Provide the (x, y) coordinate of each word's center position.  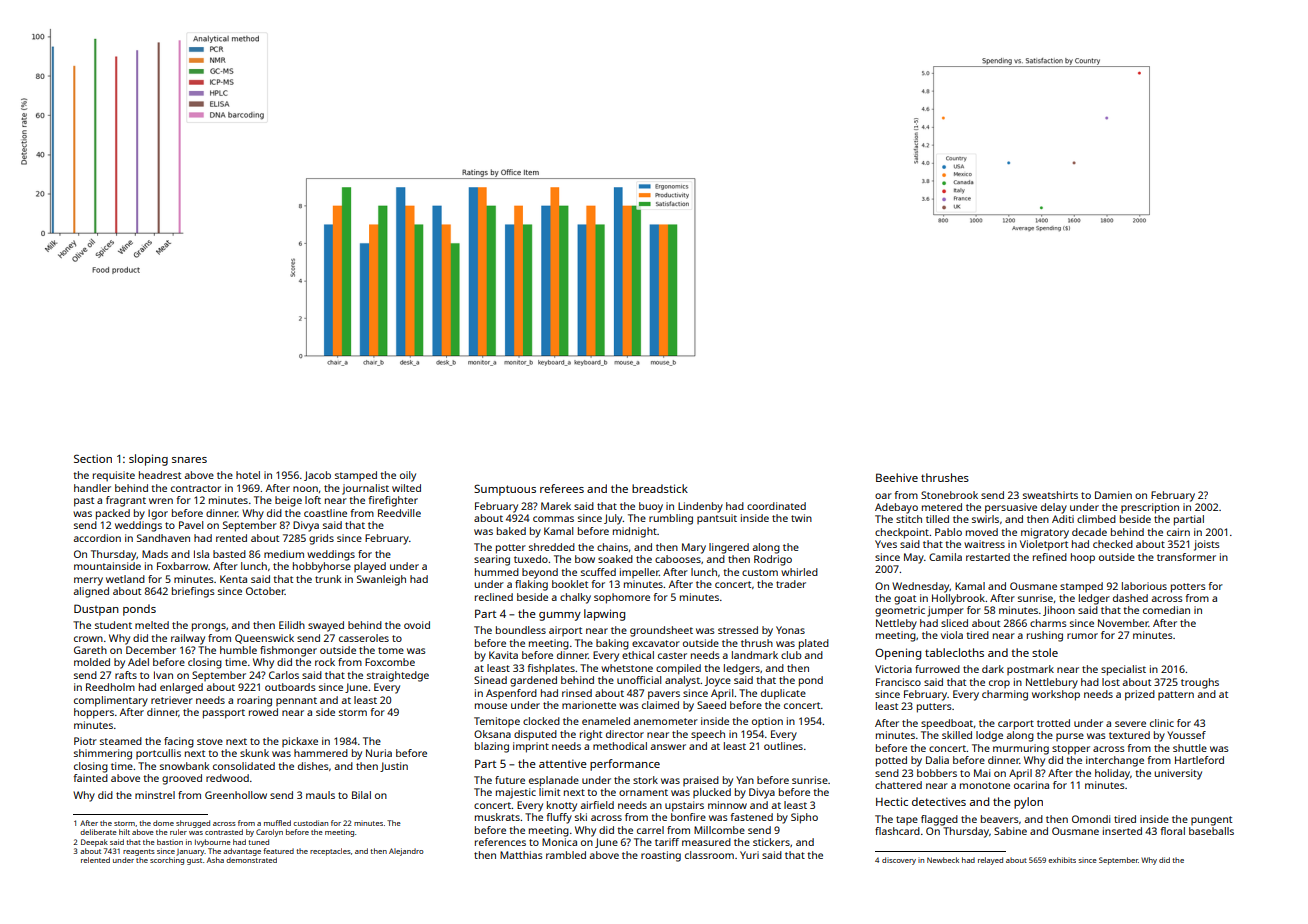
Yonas (790, 630)
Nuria (379, 753)
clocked (541, 721)
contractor (196, 488)
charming (1005, 695)
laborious (1144, 586)
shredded (552, 547)
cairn (1178, 532)
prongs (209, 627)
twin (801, 518)
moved (982, 532)
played (370, 567)
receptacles (330, 852)
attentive (563, 763)
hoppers (94, 713)
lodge (989, 736)
